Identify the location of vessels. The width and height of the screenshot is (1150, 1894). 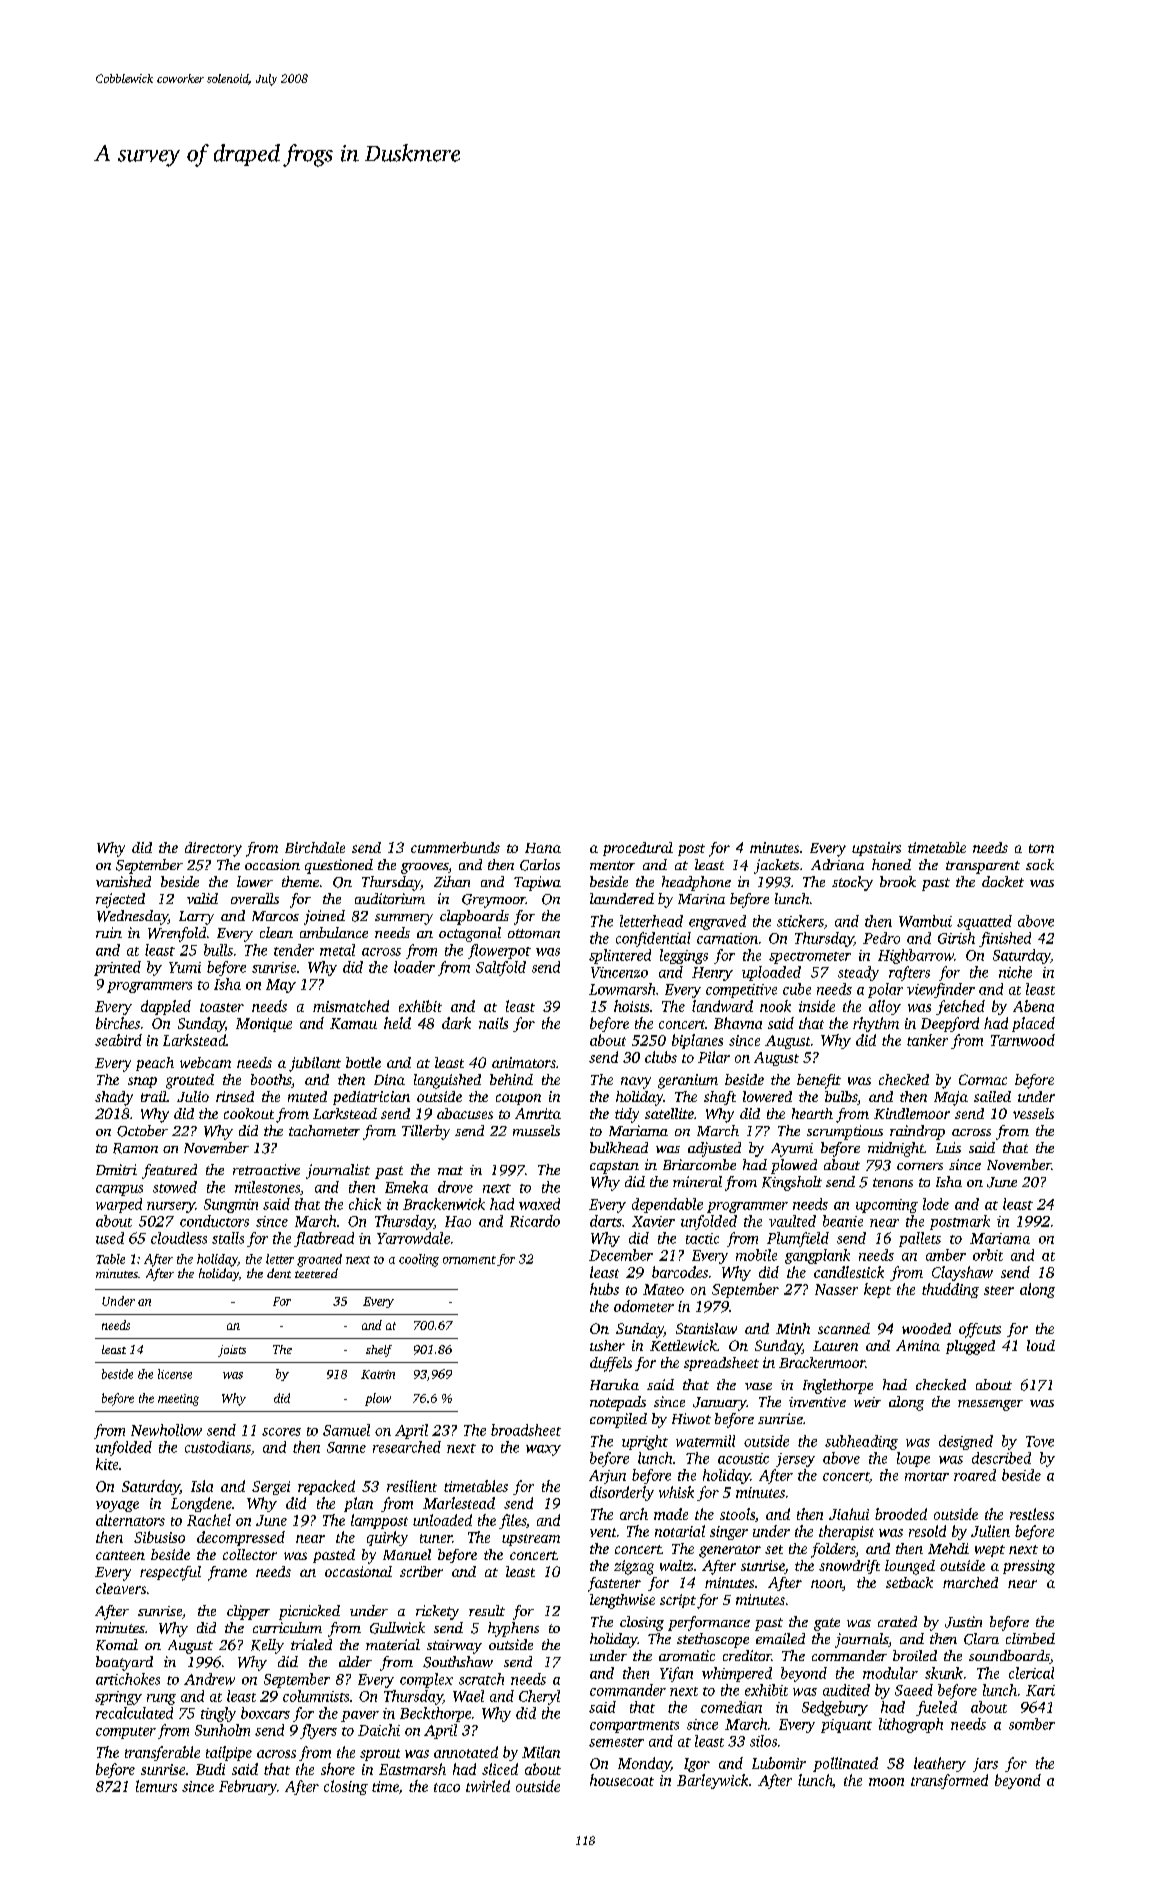
(1033, 1113).
